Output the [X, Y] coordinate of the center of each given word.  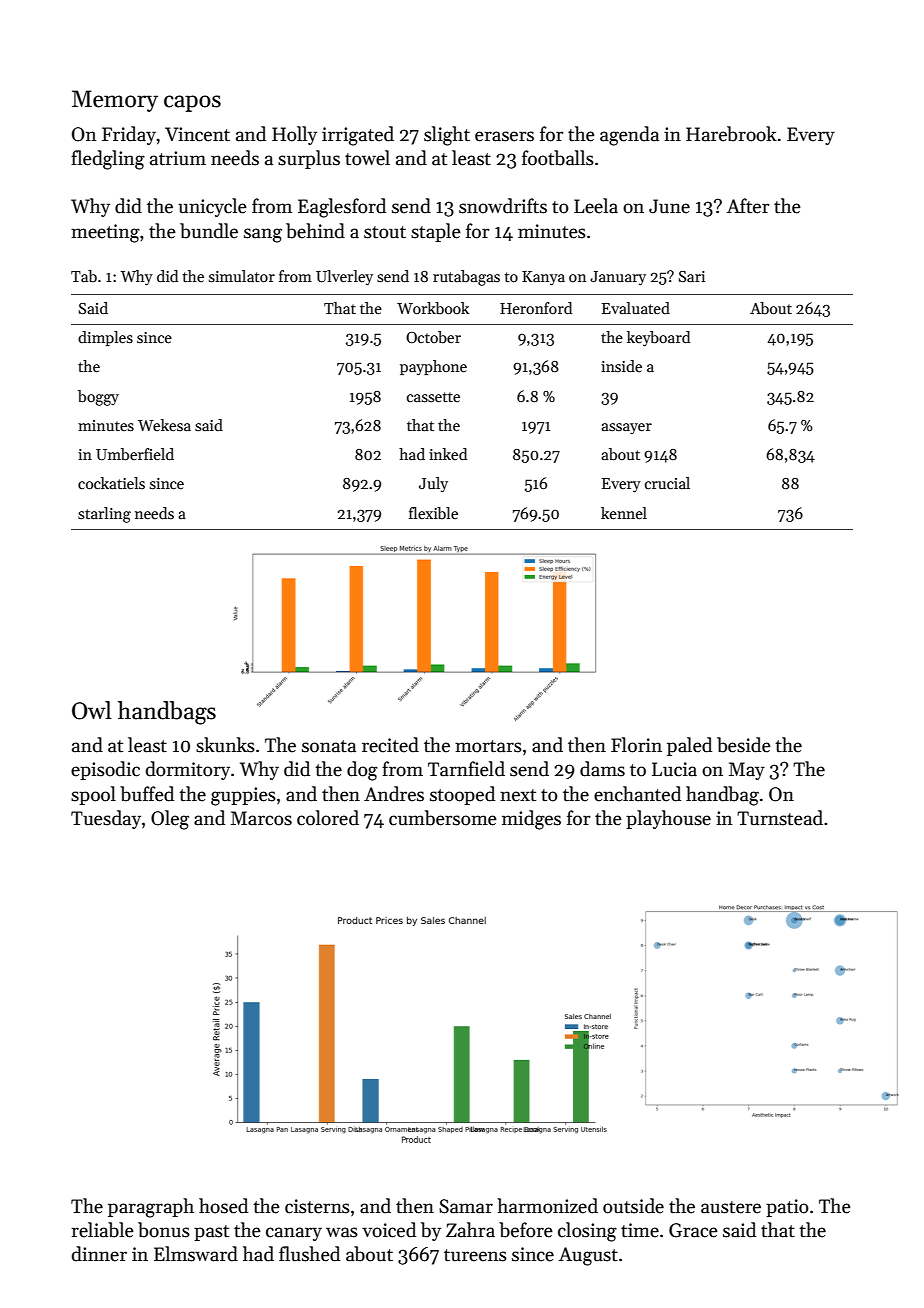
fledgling [108, 160]
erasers [504, 136]
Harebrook [731, 134]
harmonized [547, 1206]
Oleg [170, 820]
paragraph [151, 1208]
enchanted [637, 794]
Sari [692, 276]
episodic [105, 770]
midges [531, 820]
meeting [105, 233]
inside [621, 366]
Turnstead [780, 818]
